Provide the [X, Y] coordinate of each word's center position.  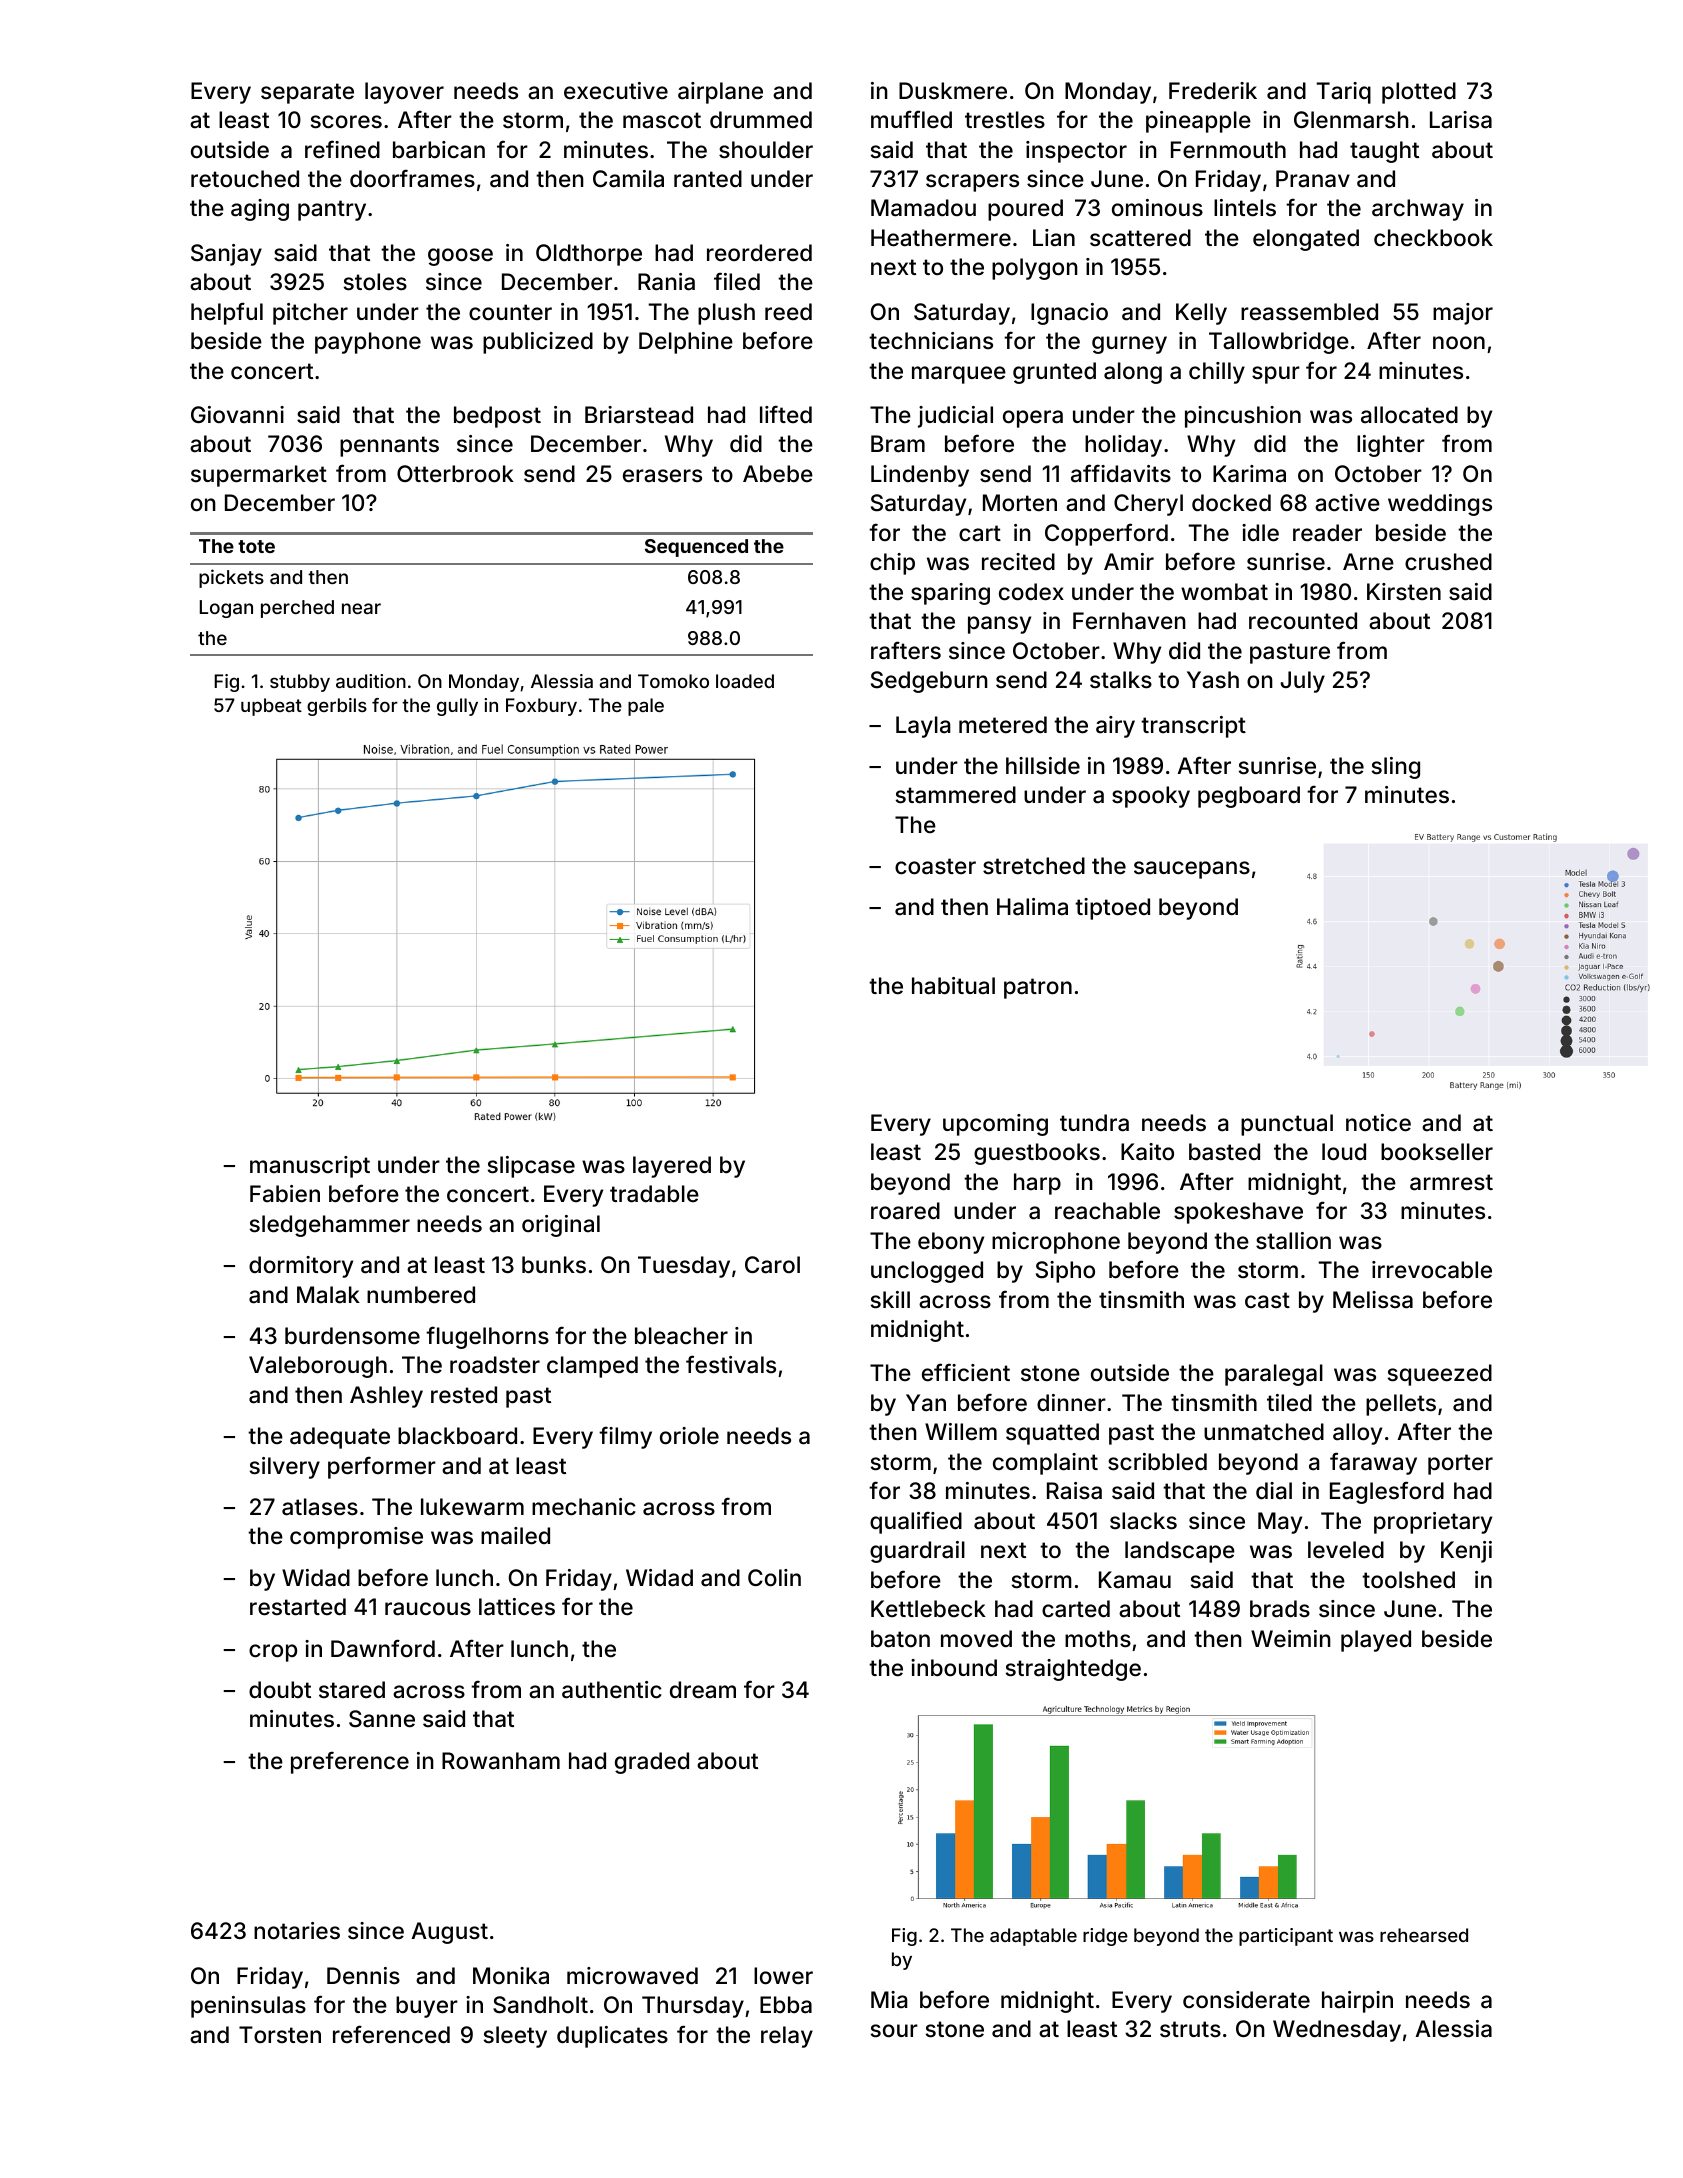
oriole [689, 1436]
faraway [1373, 1463]
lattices [517, 1607]
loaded [745, 681]
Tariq [1343, 93]
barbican [439, 150]
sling [1396, 768]
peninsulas [248, 2007]
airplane [720, 93]
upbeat [271, 707]
